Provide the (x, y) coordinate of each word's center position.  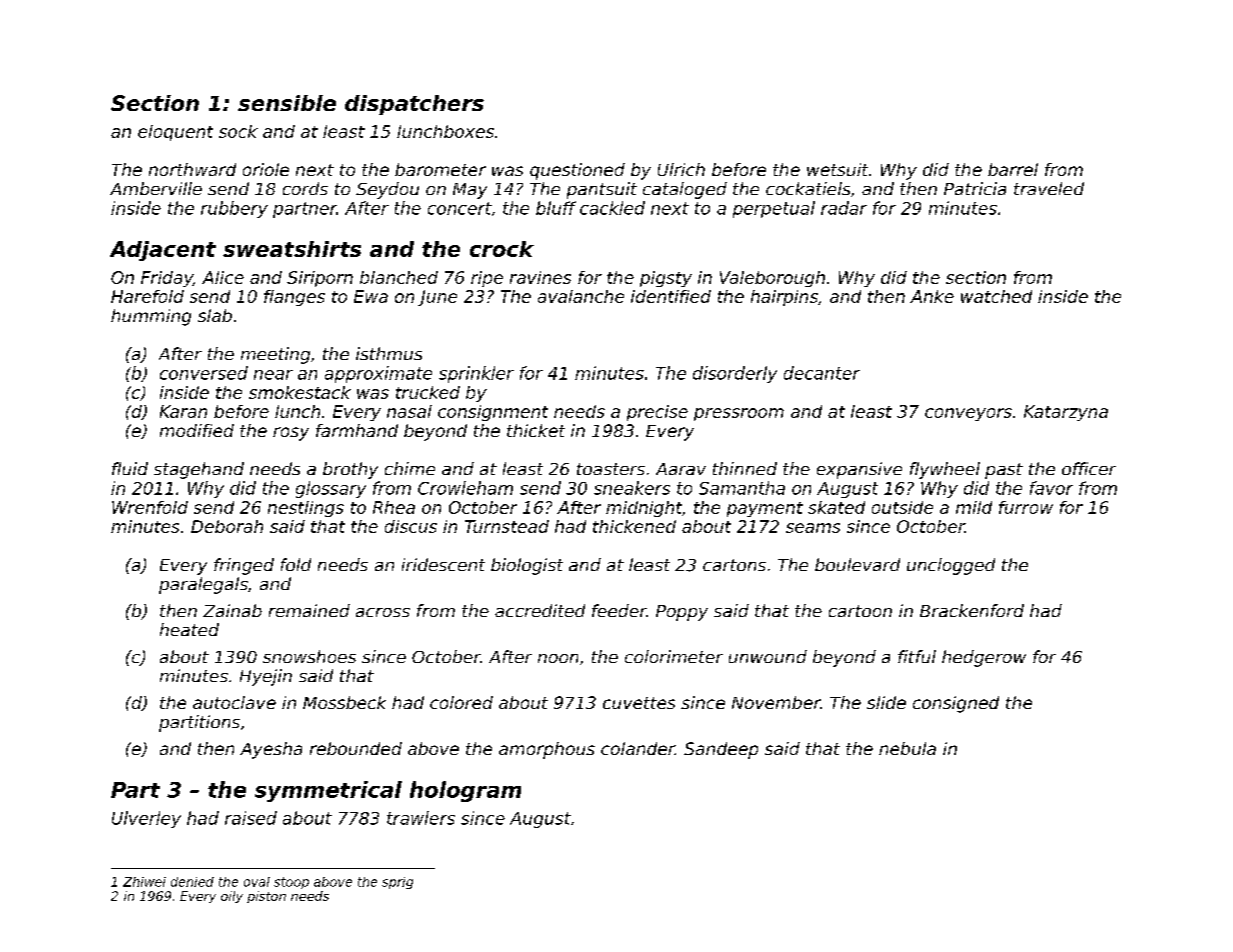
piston (266, 897)
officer (1089, 468)
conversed (204, 373)
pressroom (739, 414)
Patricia (975, 188)
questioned (577, 171)
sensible (287, 103)
